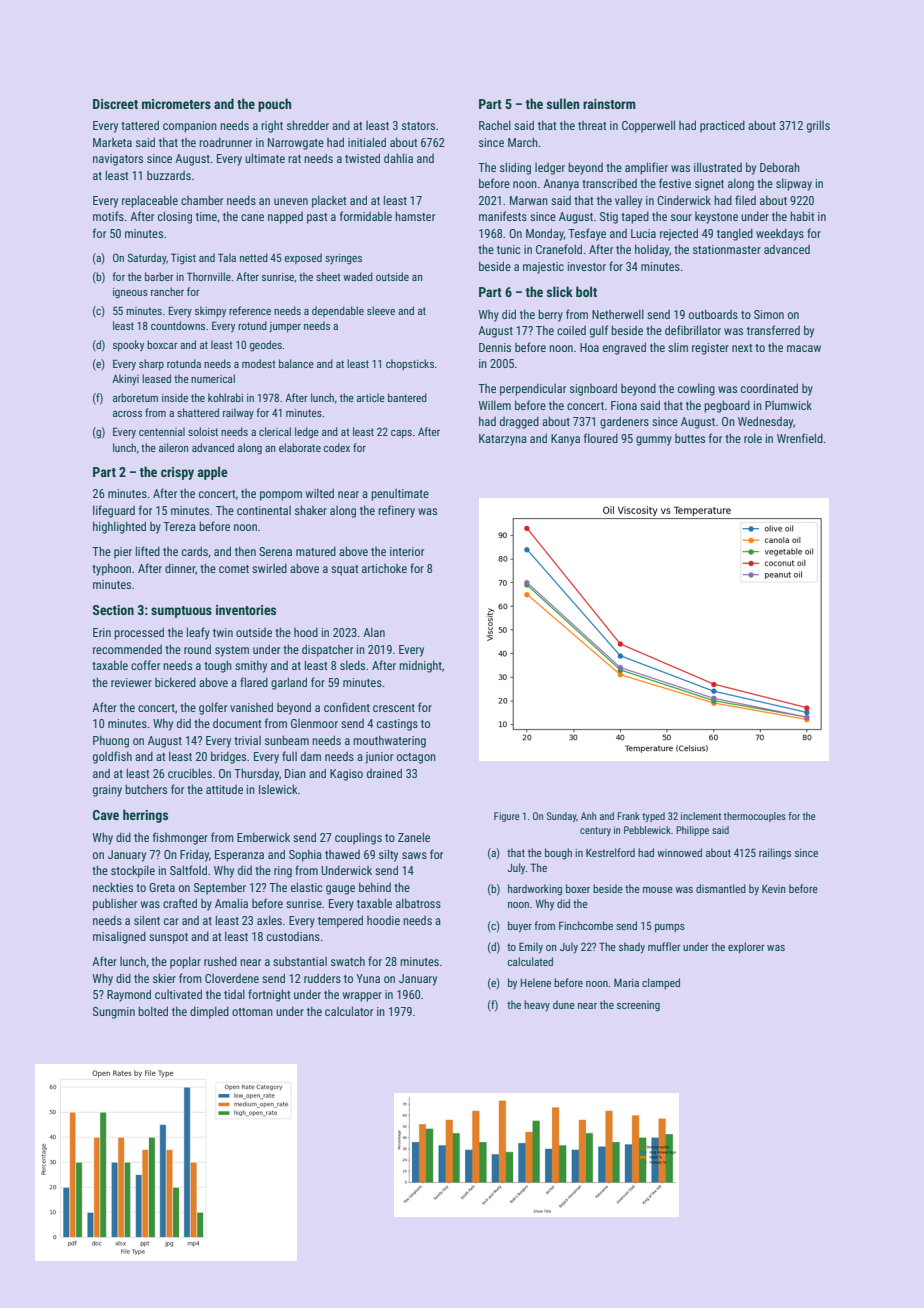 This screenshot has width=924, height=1308. Describe the element at coordinates (654, 441) in the screenshot. I see `gummy` at that location.
